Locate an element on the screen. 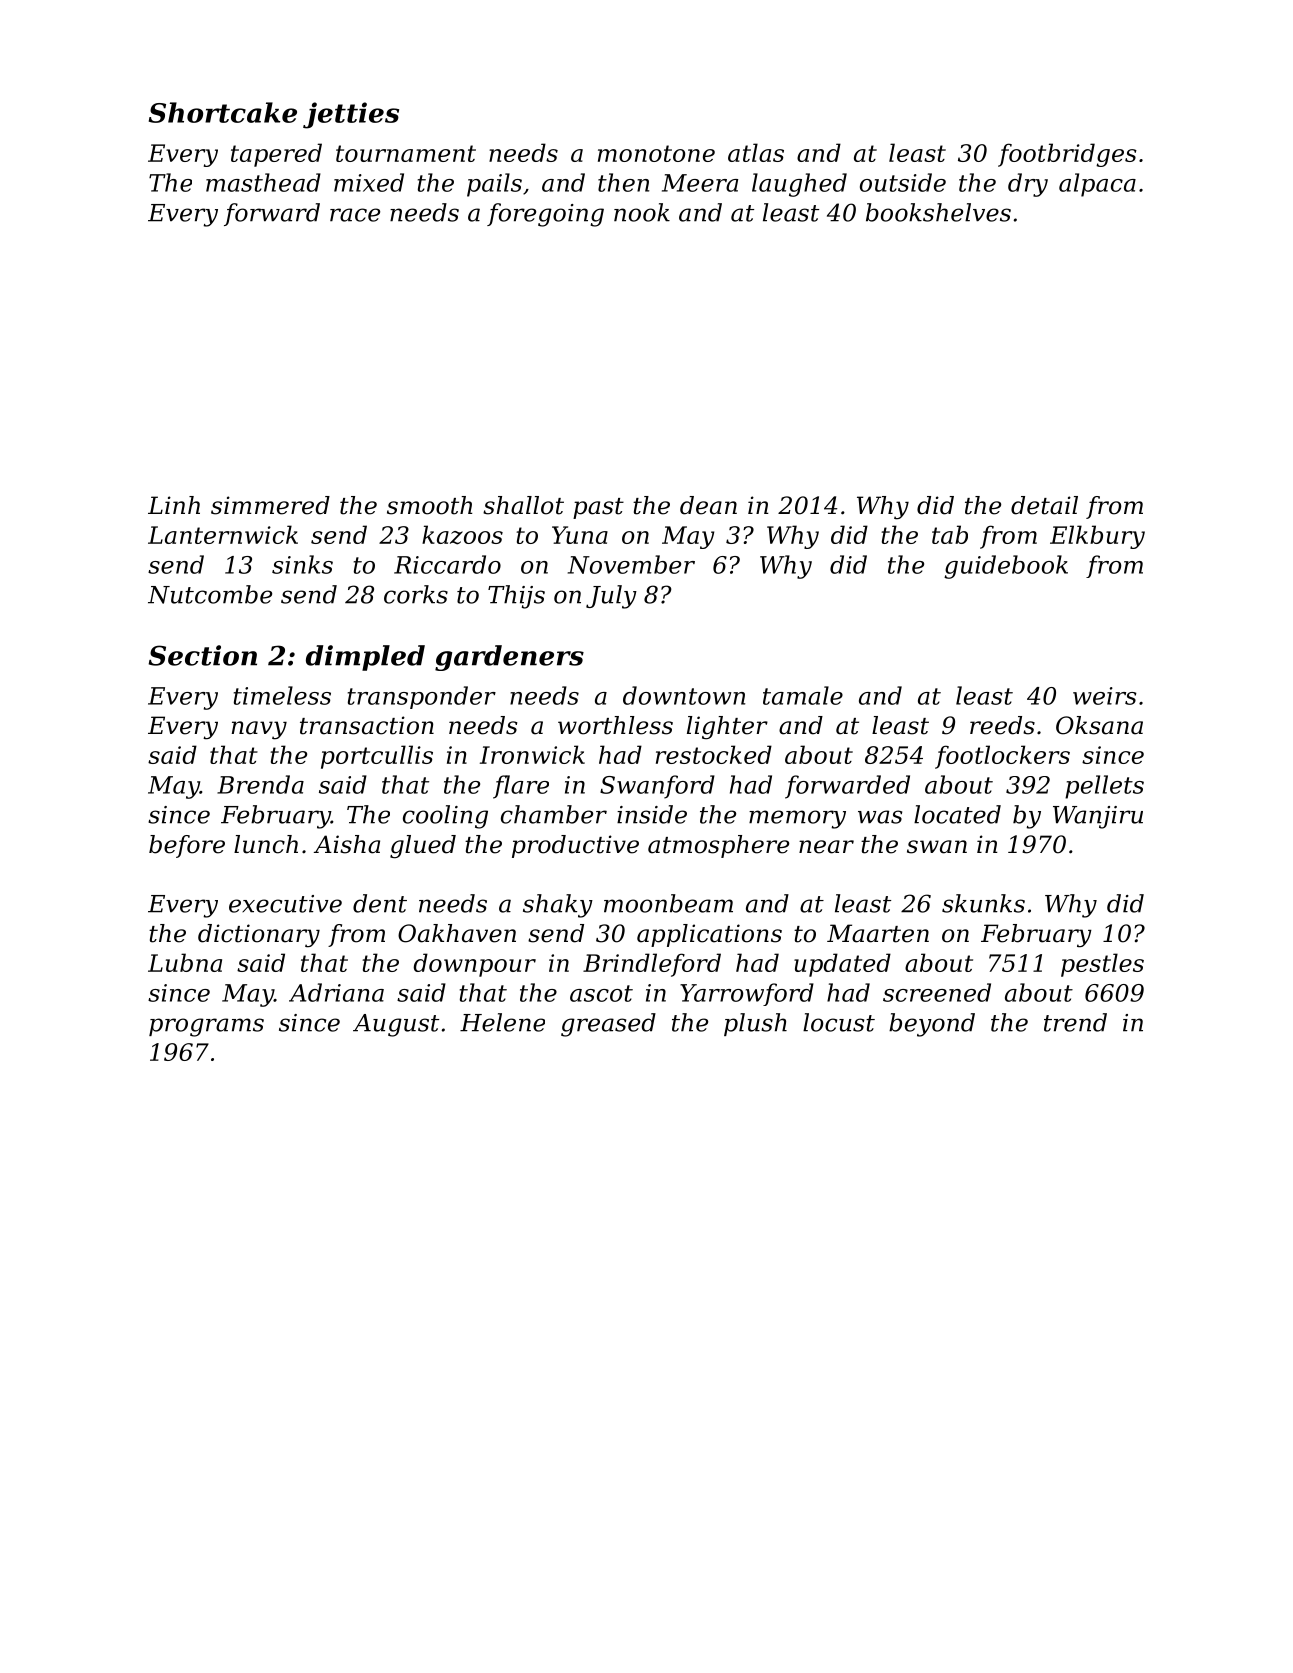 The height and width of the screenshot is (1673, 1293). outside is located at coordinates (903, 182).
